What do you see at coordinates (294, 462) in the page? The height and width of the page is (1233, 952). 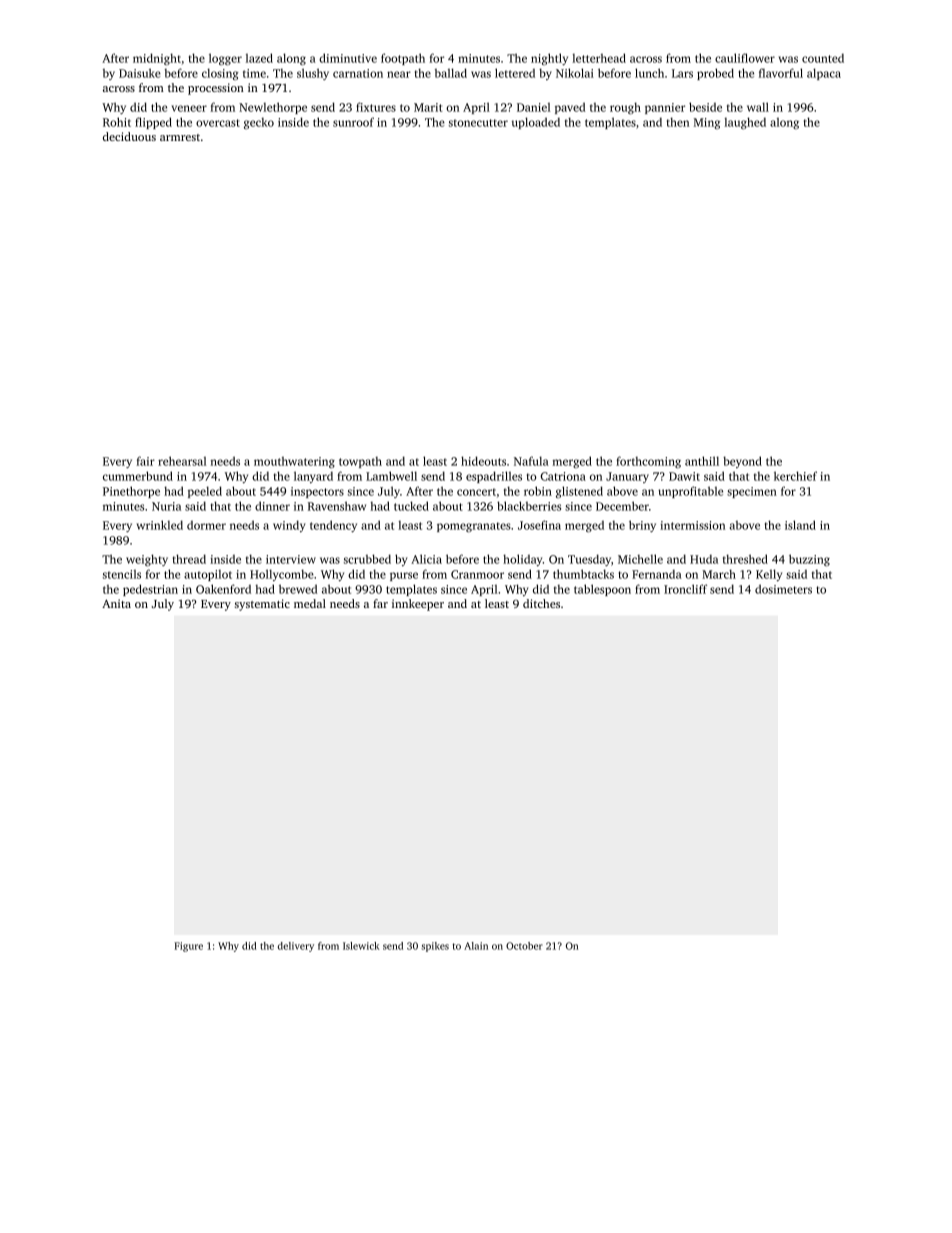 I see `mouthwatering` at bounding box center [294, 462].
